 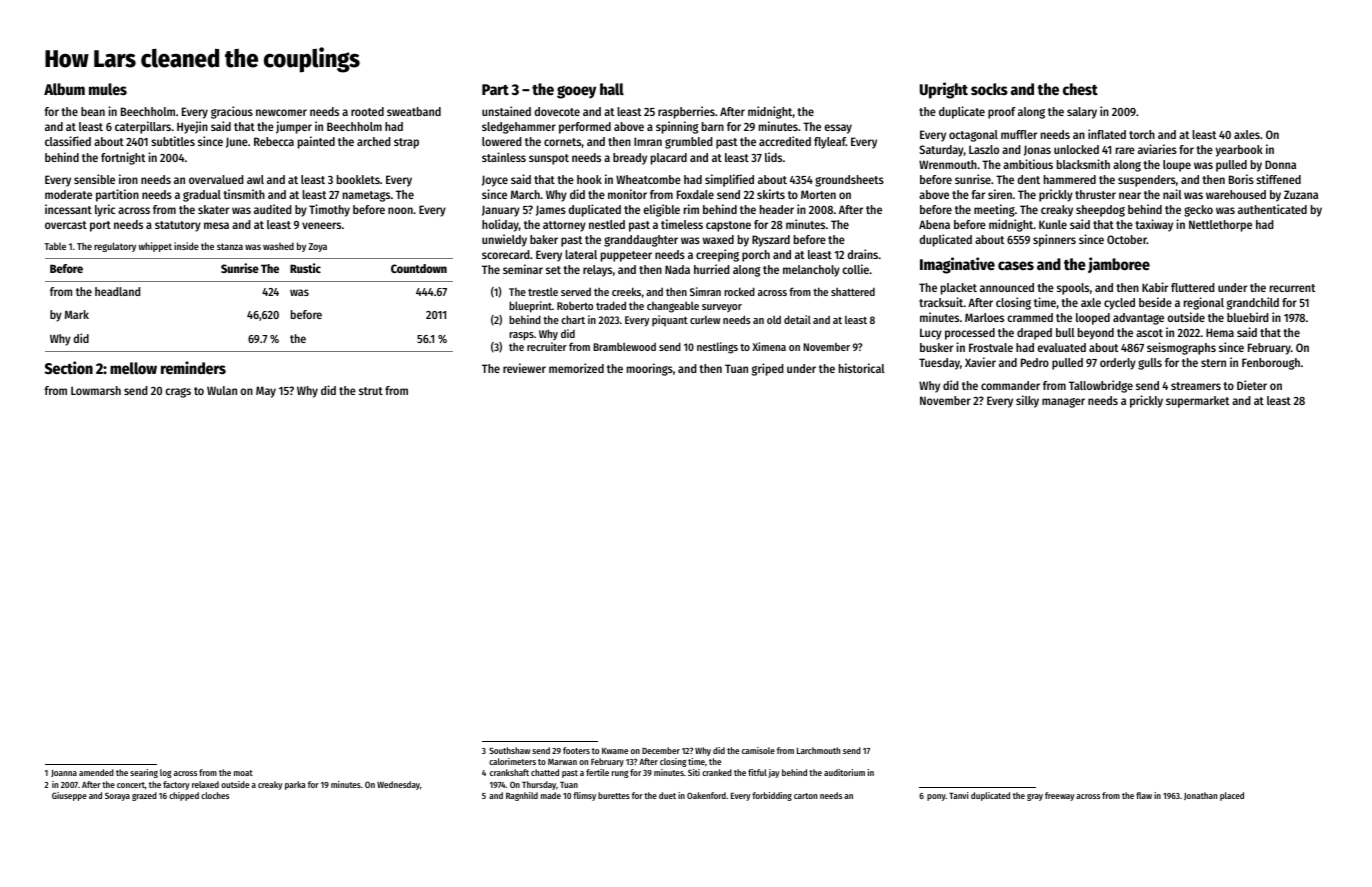 What do you see at coordinates (329, 210) in the screenshot?
I see `Timothy` at bounding box center [329, 210].
